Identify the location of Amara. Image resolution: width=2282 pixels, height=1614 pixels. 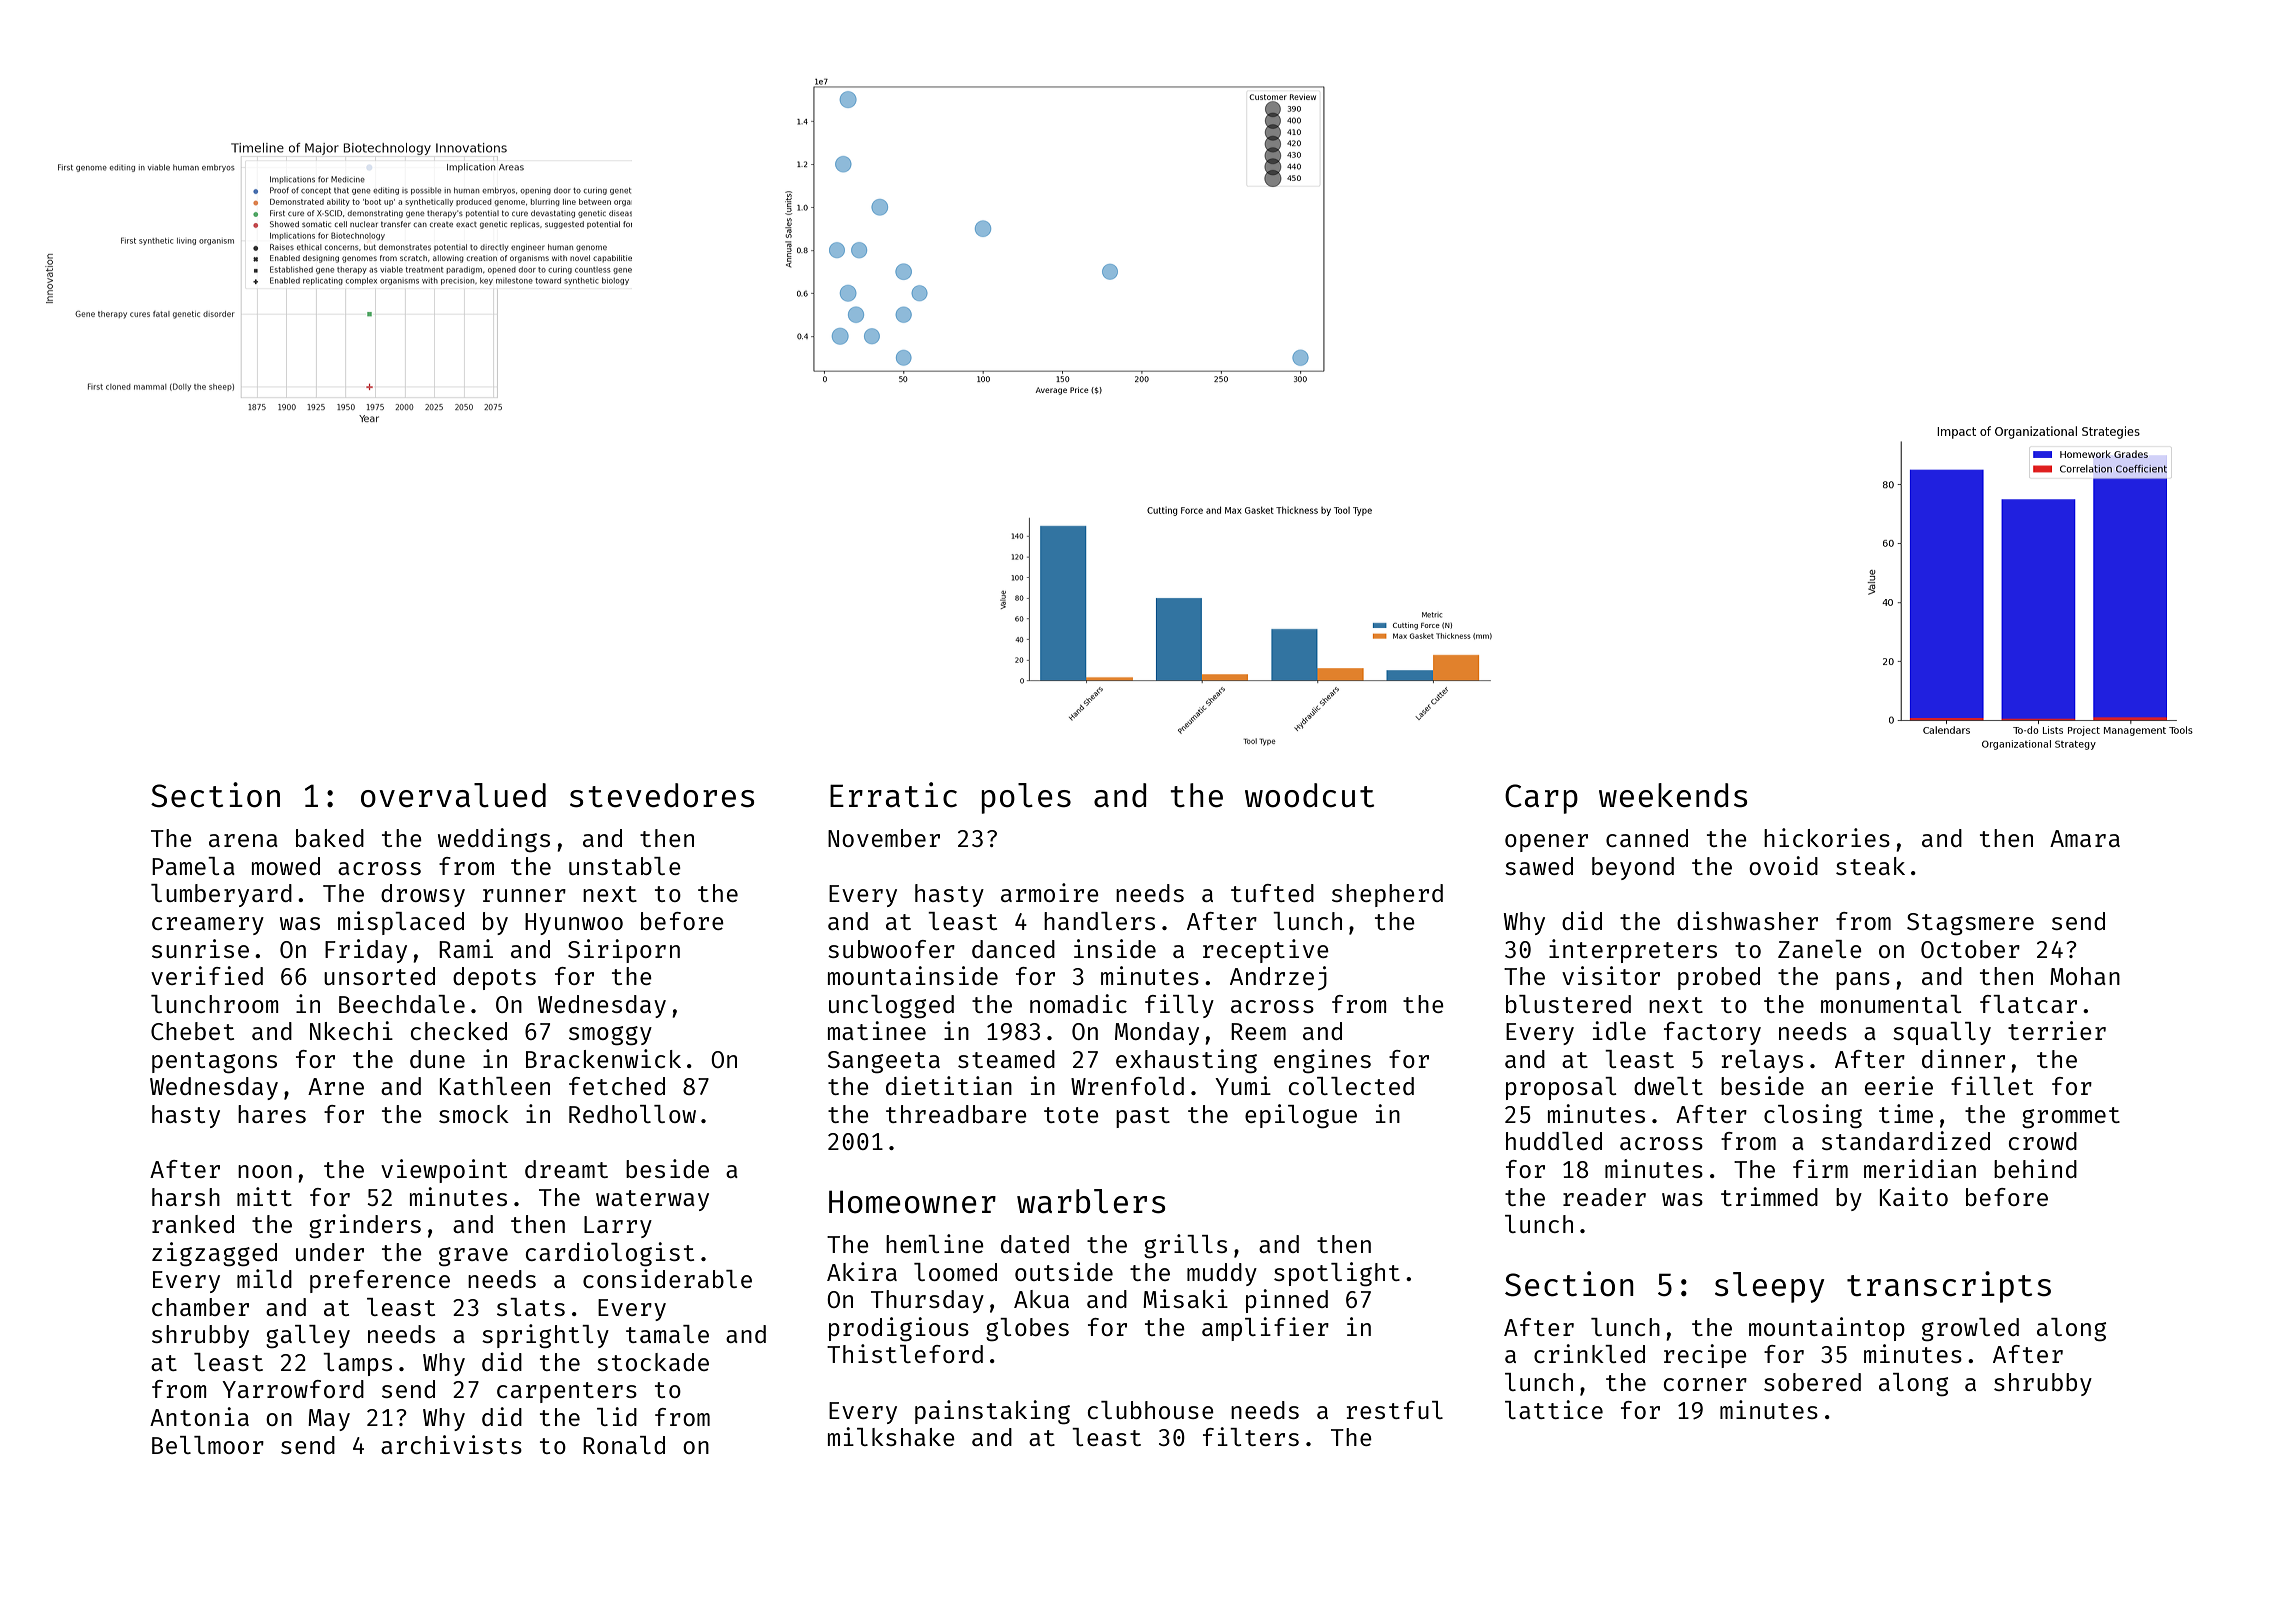
(2085, 838).
